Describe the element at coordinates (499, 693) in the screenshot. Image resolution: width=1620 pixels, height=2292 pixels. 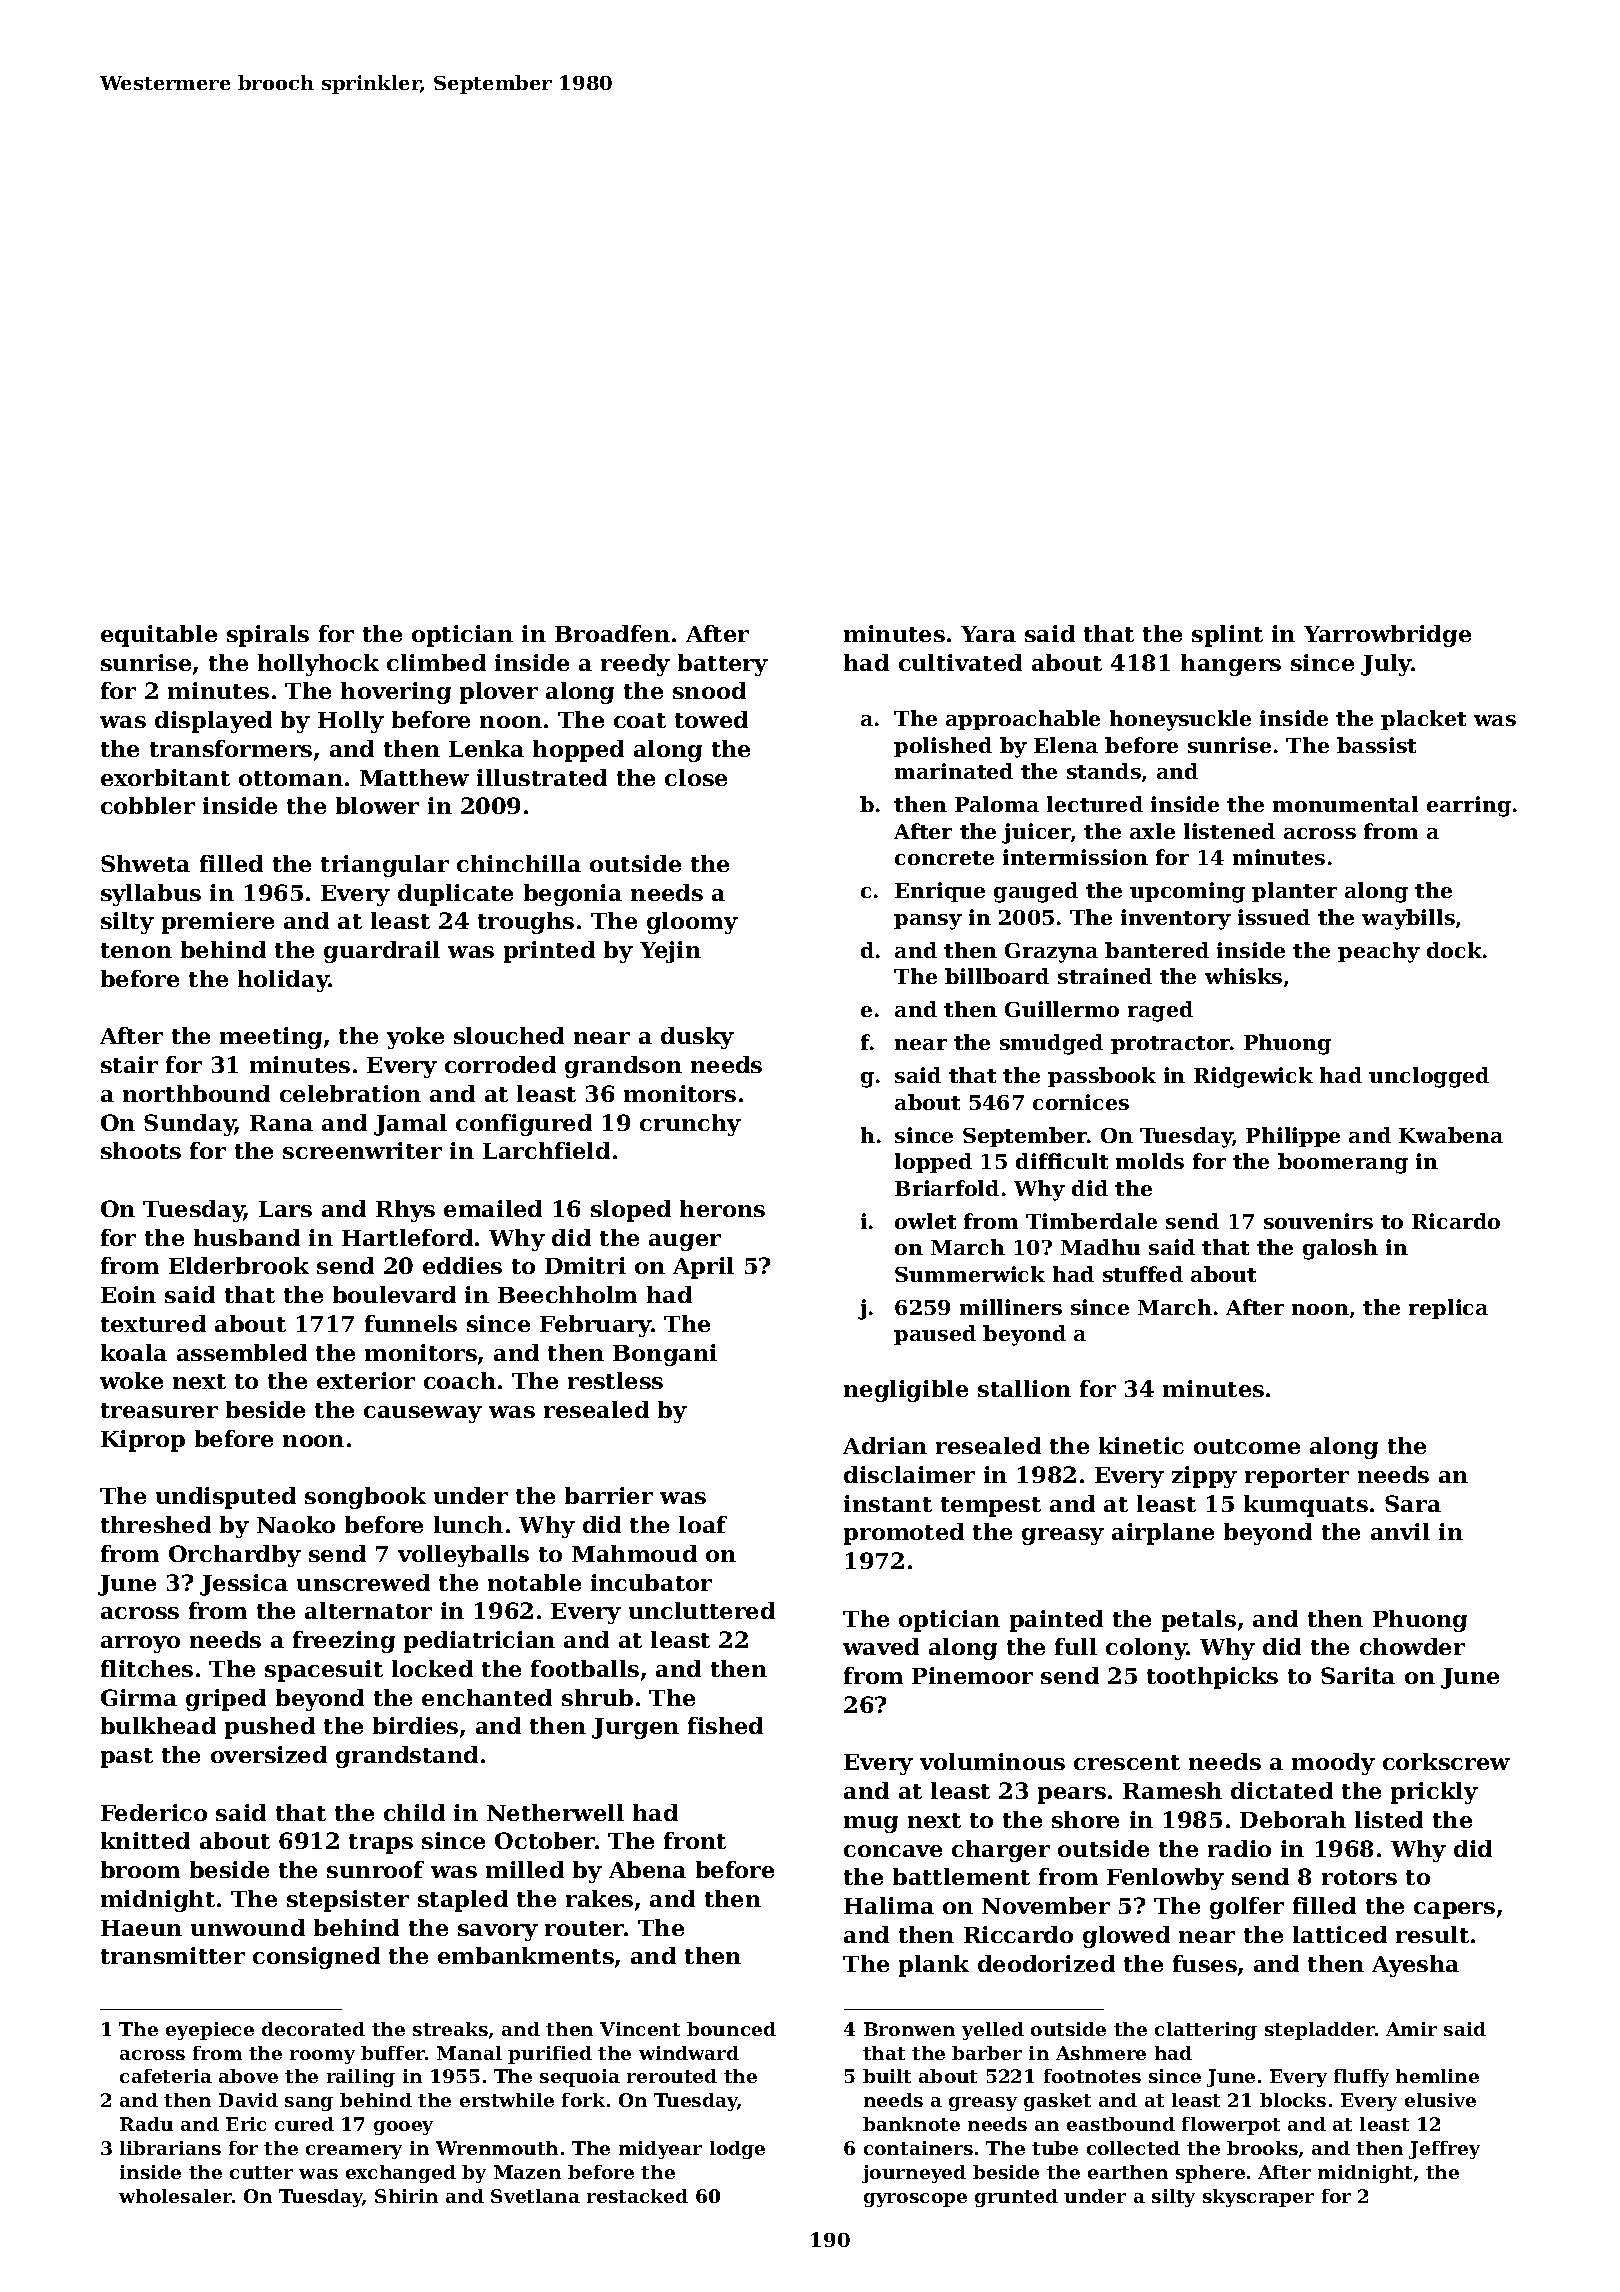
I see `plover` at that location.
